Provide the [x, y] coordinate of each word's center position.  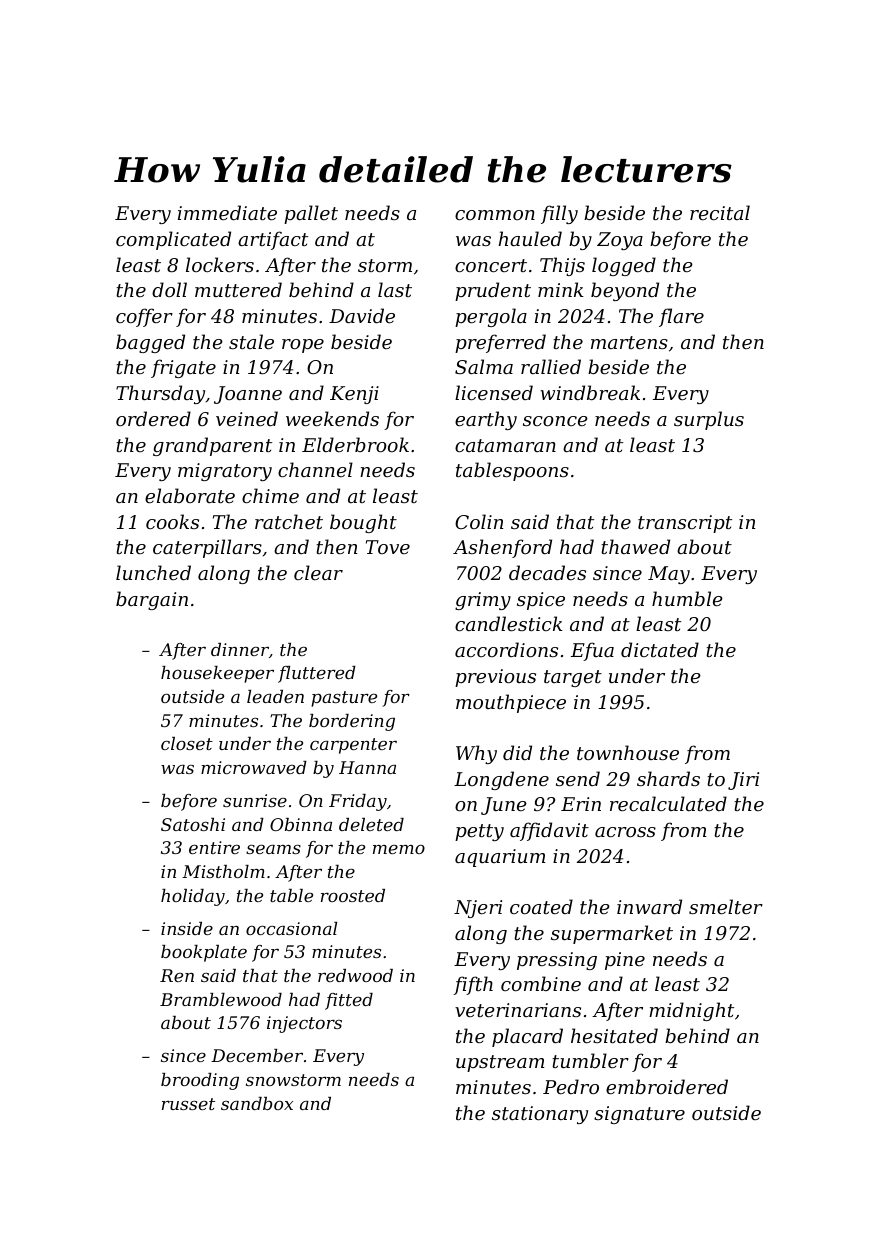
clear [318, 572]
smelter [726, 906]
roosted [353, 895]
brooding [200, 1081]
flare [681, 317]
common [495, 215]
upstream [500, 1063]
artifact [273, 240]
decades [547, 572]
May [669, 575]
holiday [193, 897]
